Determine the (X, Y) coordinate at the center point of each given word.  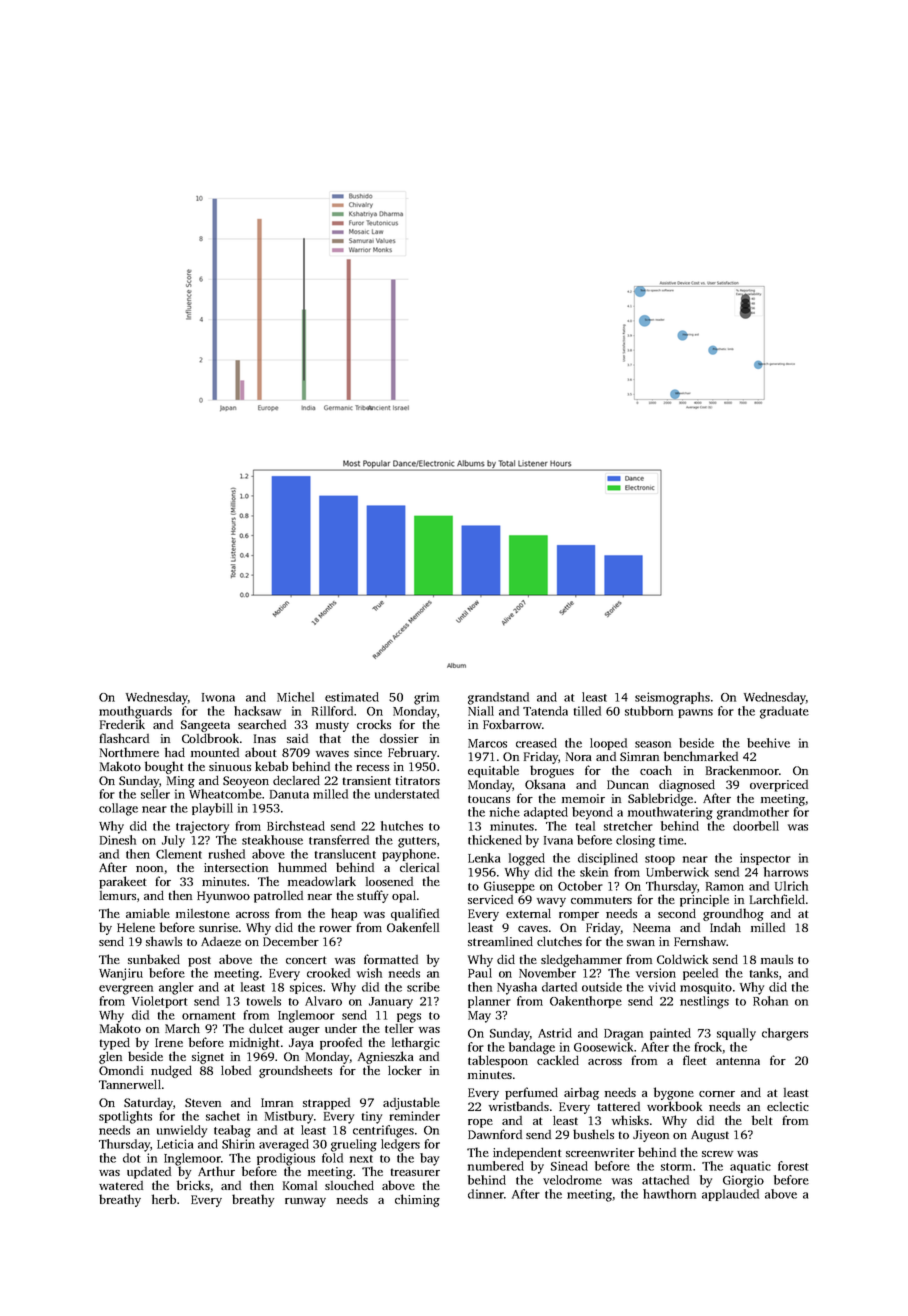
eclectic (788, 1106)
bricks (193, 1185)
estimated (352, 697)
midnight (254, 1043)
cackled (558, 1060)
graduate (784, 712)
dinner (486, 1194)
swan (641, 943)
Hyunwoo (223, 897)
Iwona (218, 697)
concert (306, 960)
